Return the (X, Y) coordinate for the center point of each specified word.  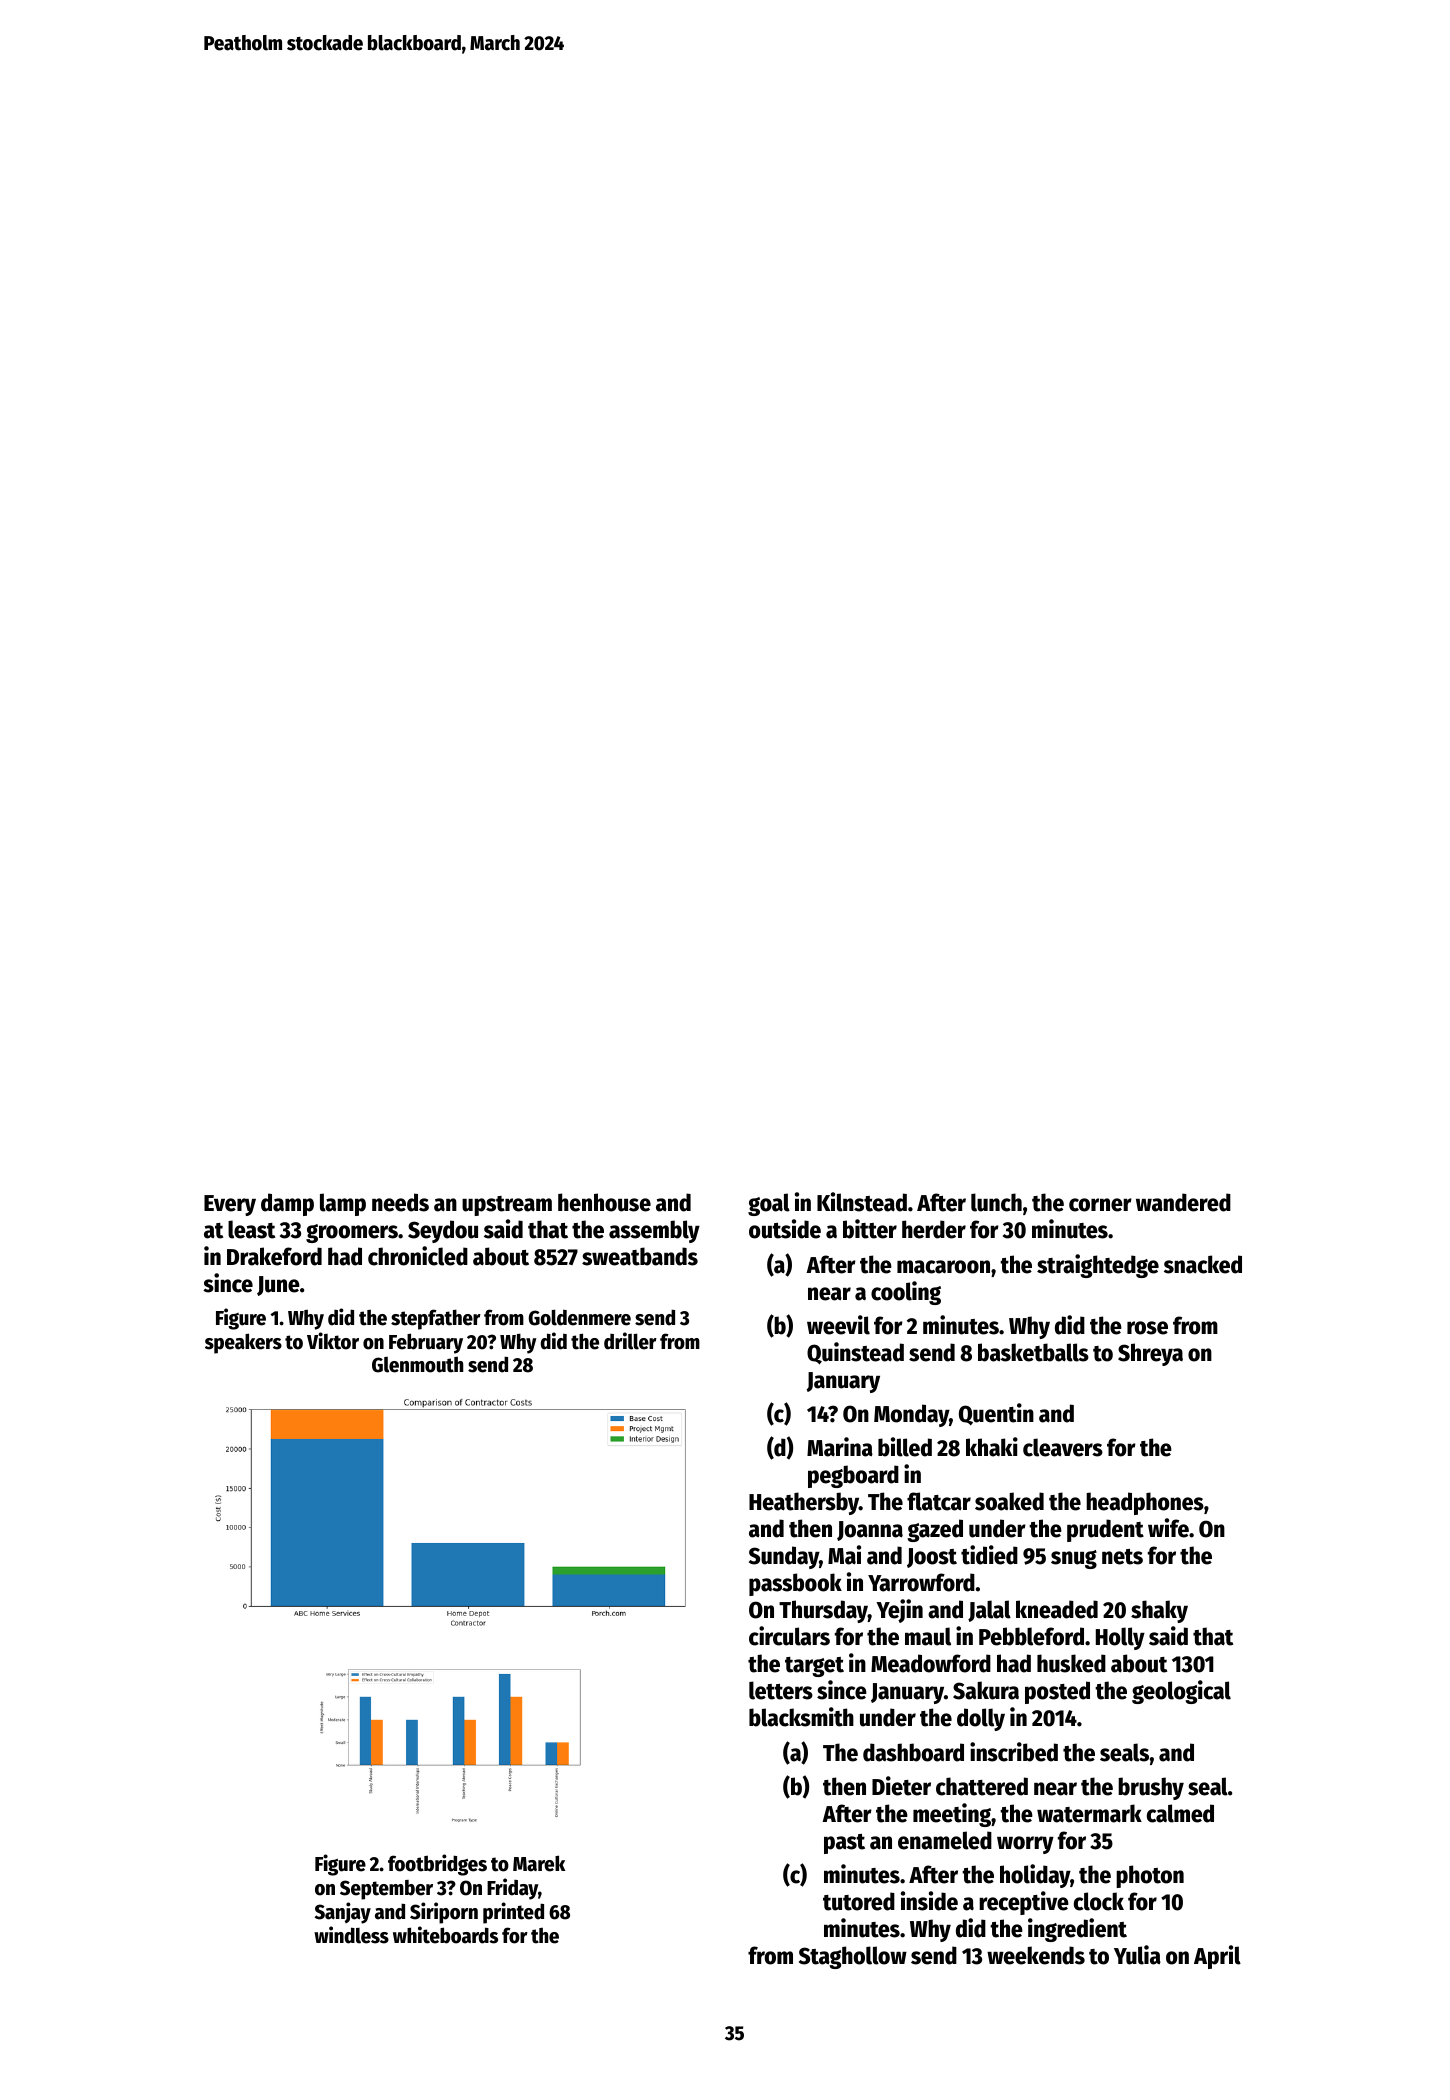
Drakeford (274, 1256)
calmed (1180, 1813)
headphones (1145, 1503)
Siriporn (444, 1913)
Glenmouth (417, 1364)
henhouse (604, 1202)
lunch (996, 1202)
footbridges (437, 1865)
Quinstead (855, 1353)
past (844, 1844)
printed (513, 1913)
